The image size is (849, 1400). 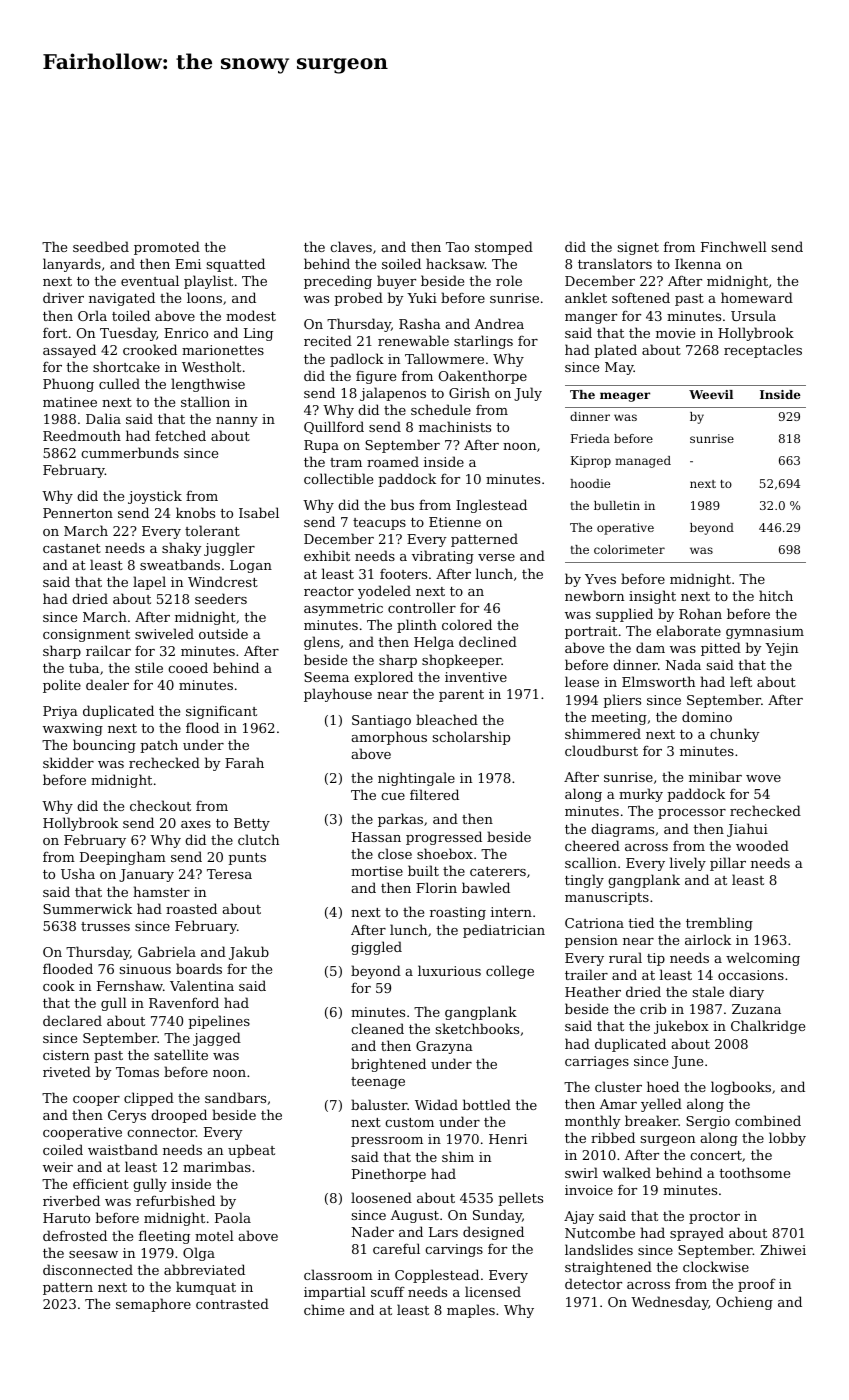 I want to click on Pennerton, so click(x=78, y=513).
